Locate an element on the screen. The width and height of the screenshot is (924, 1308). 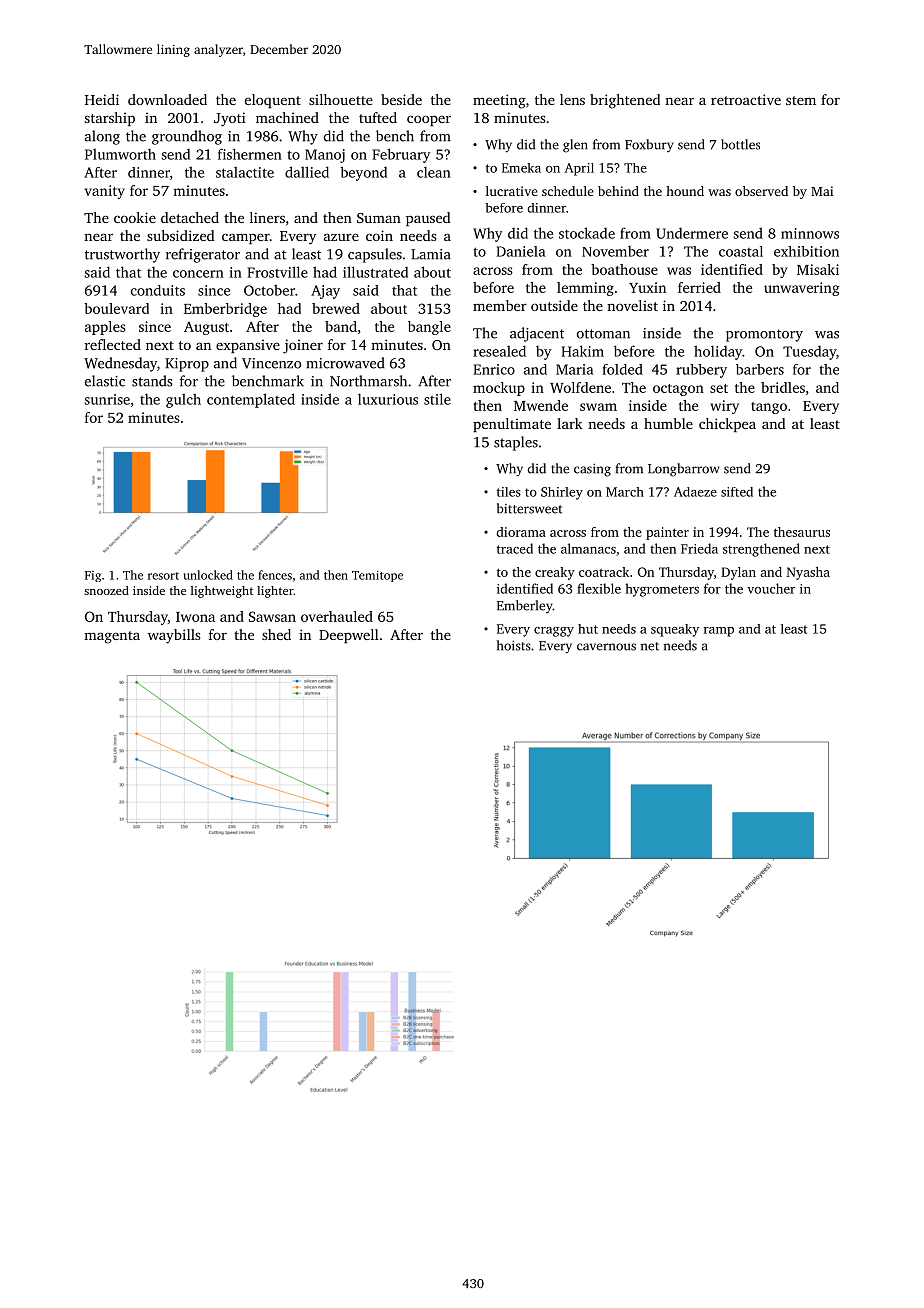
ramp is located at coordinates (719, 632).
